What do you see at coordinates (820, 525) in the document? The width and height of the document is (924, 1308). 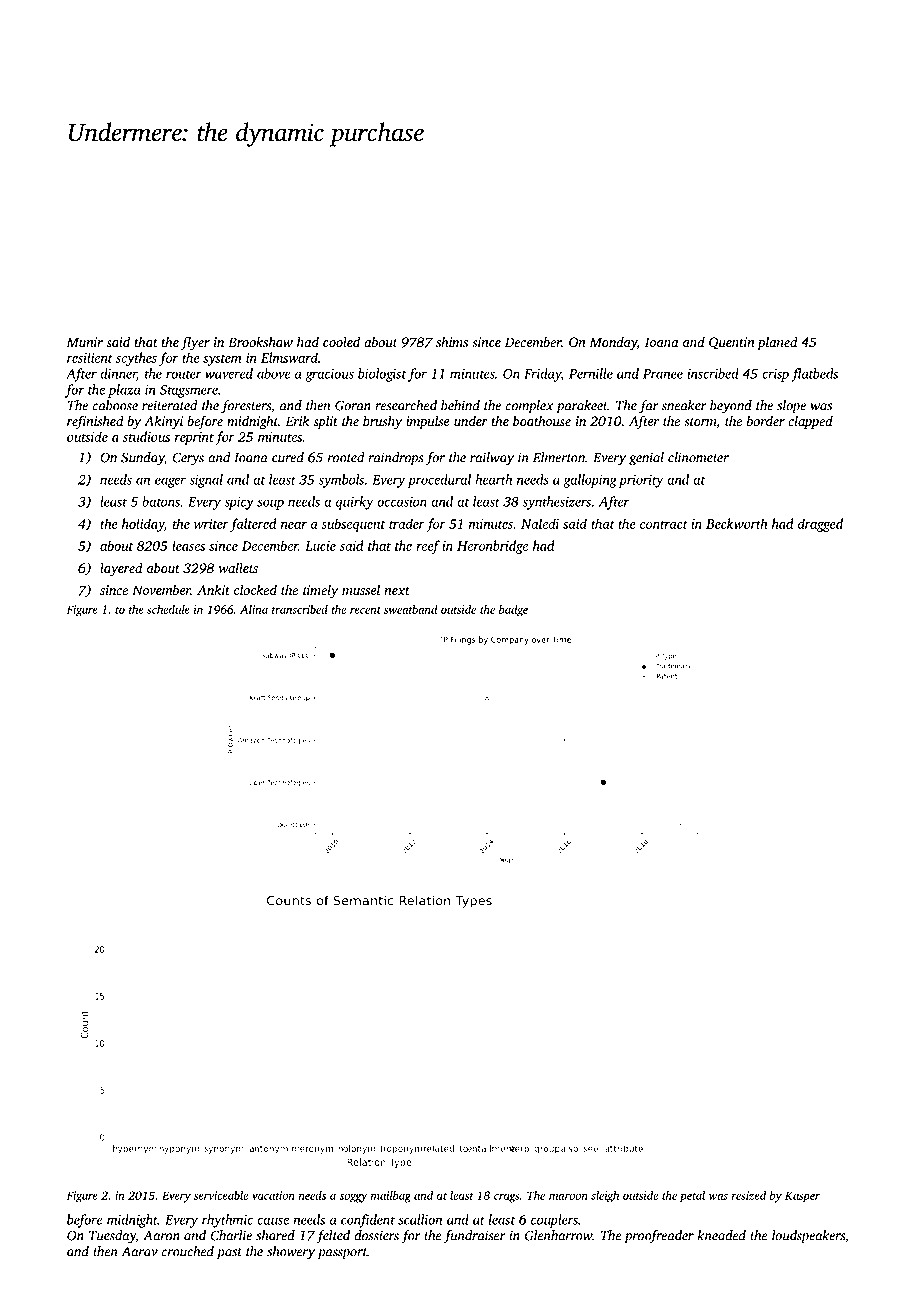 I see `dragged` at bounding box center [820, 525].
